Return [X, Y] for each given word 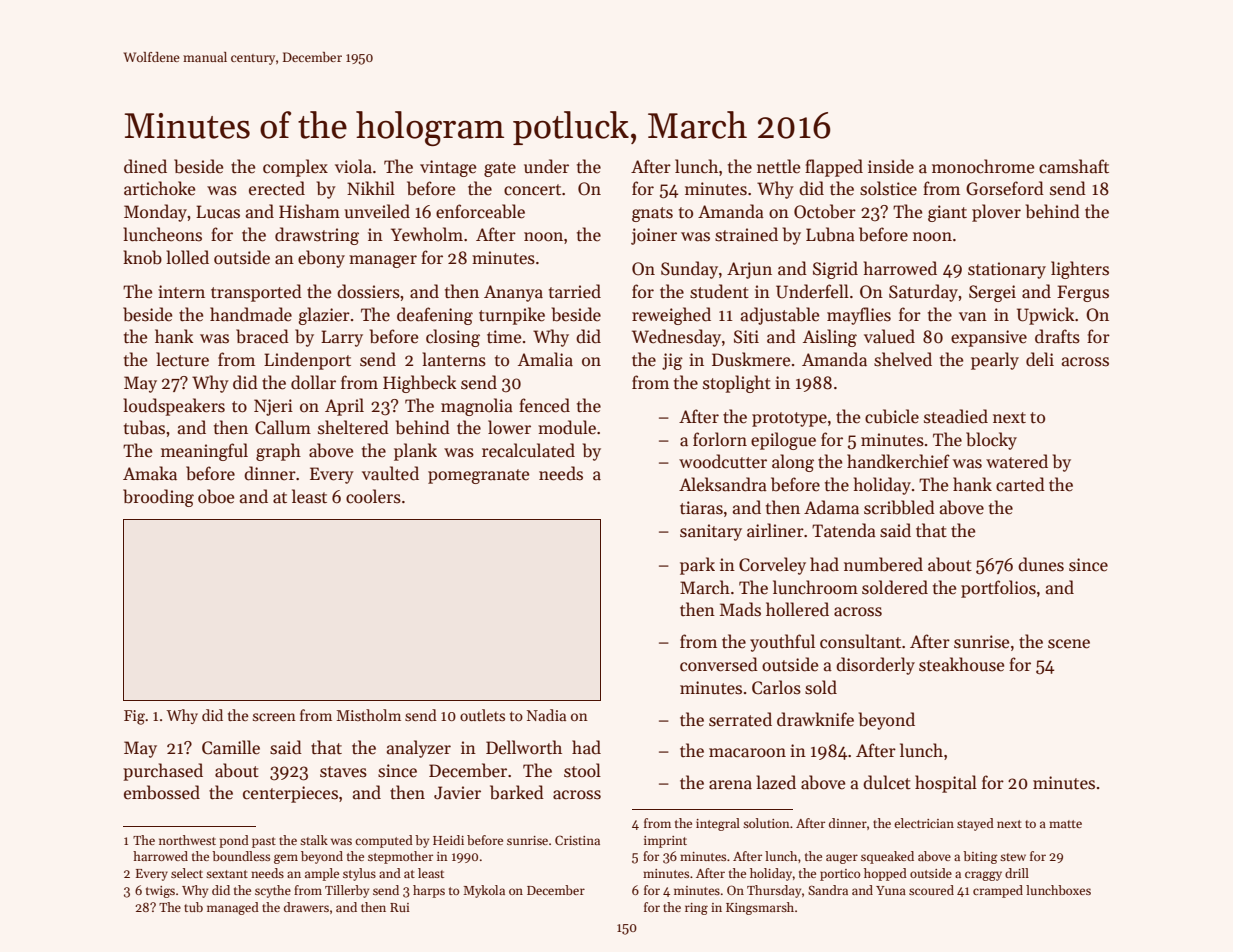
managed [233, 908]
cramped [998, 891]
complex [295, 168]
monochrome [983, 166]
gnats [652, 214]
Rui [400, 907]
